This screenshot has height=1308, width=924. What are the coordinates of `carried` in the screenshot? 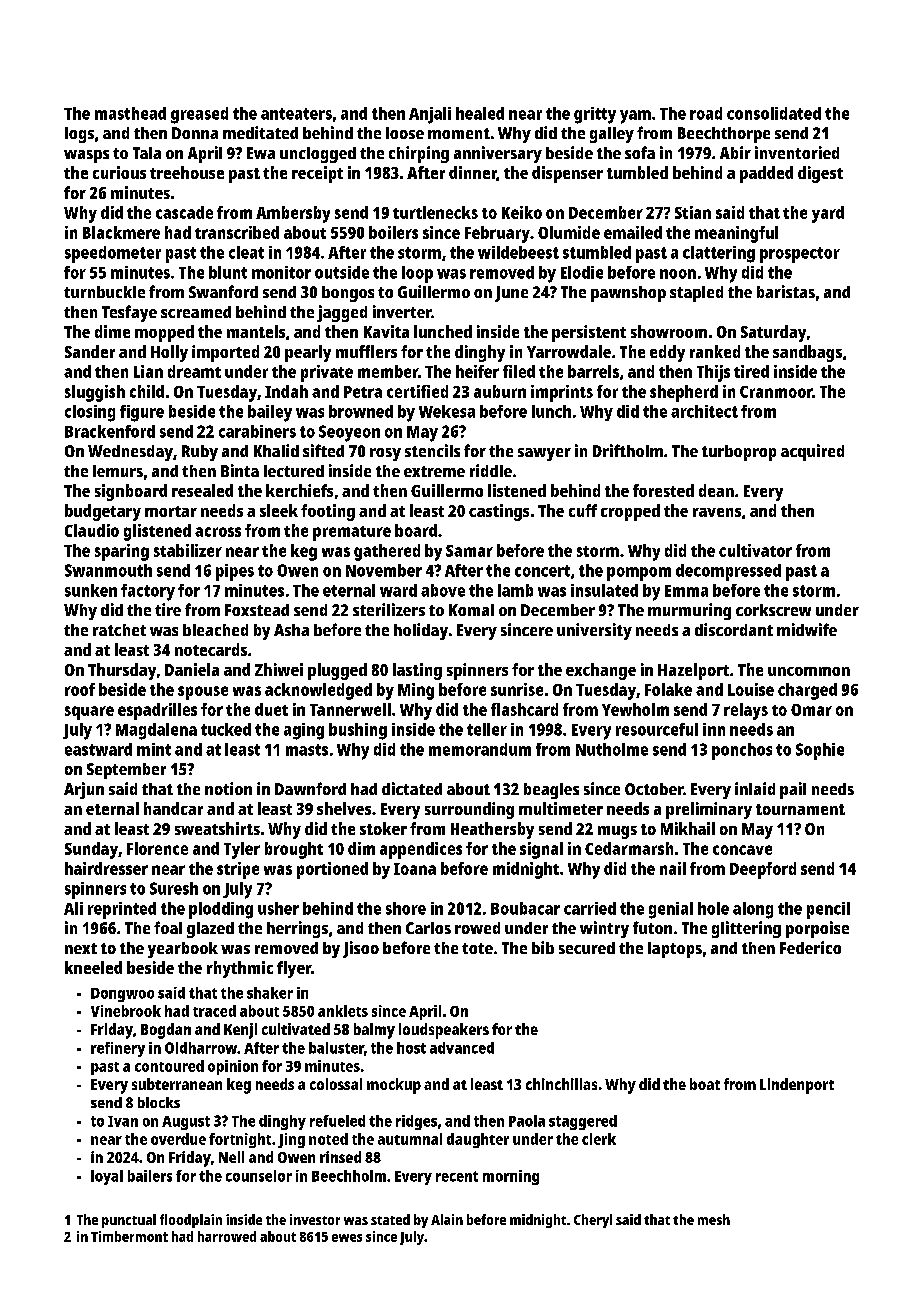 It's located at (590, 908).
